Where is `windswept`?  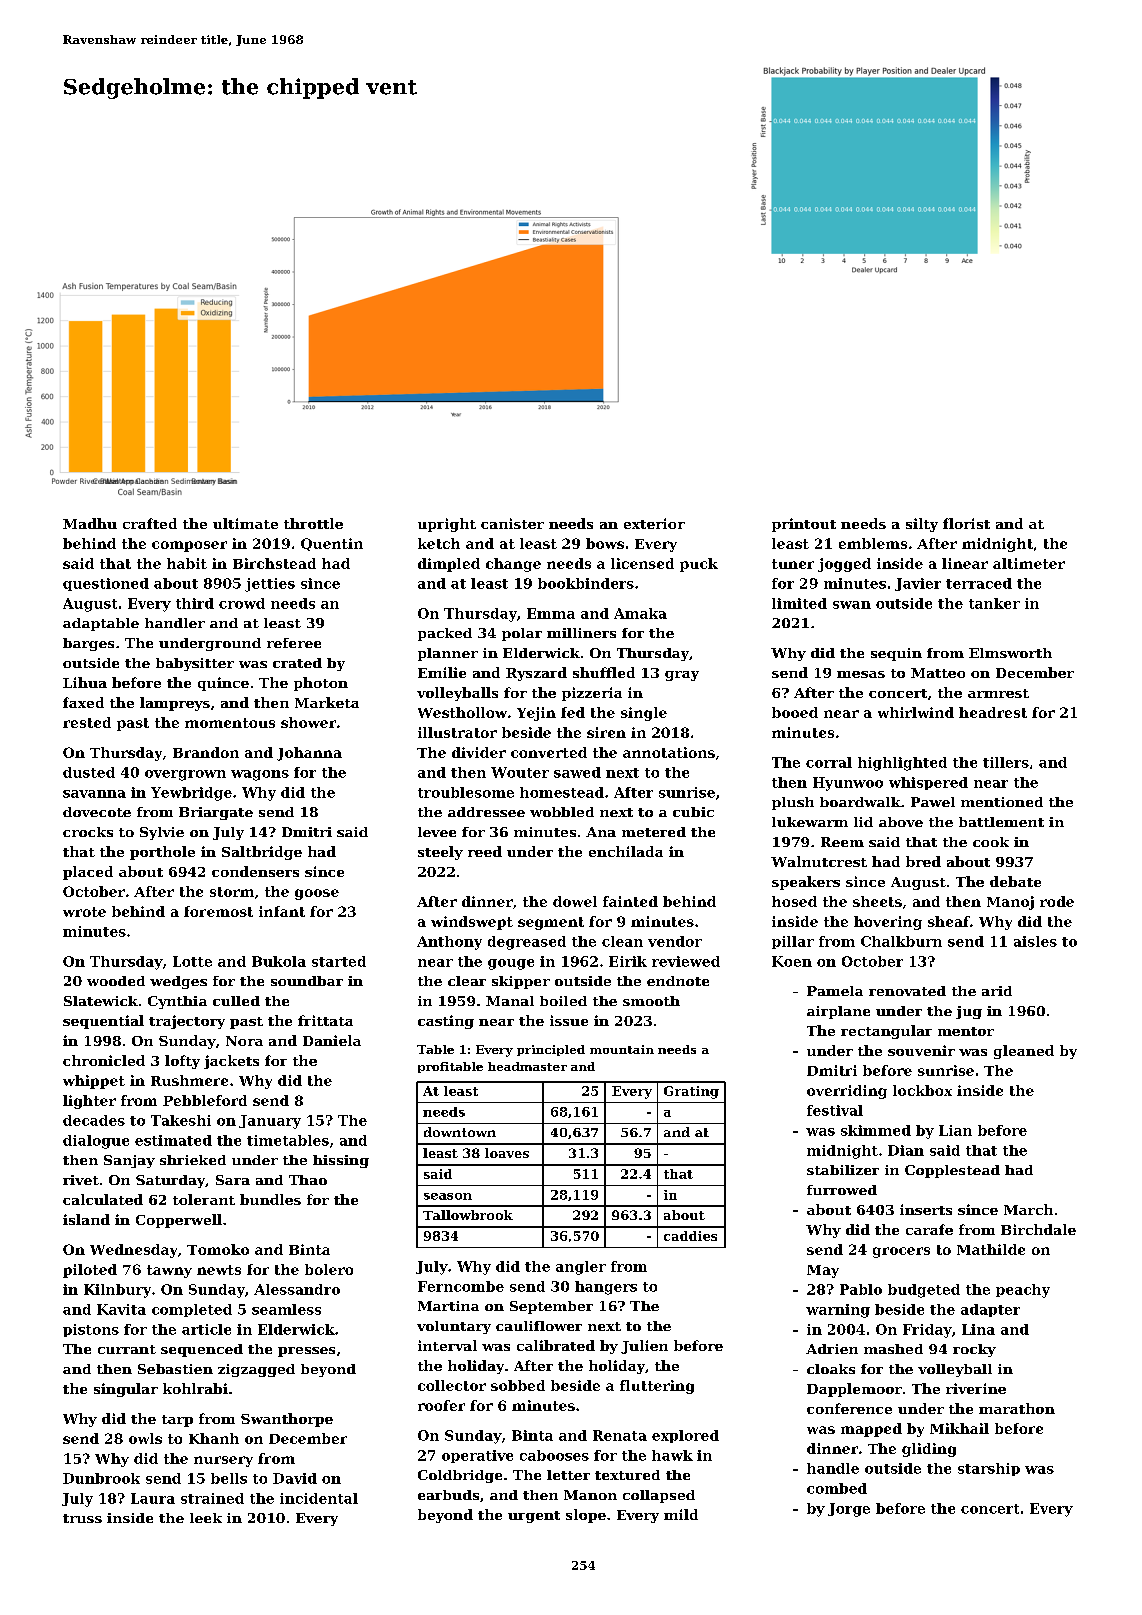
windswept is located at coordinates (472, 923).
